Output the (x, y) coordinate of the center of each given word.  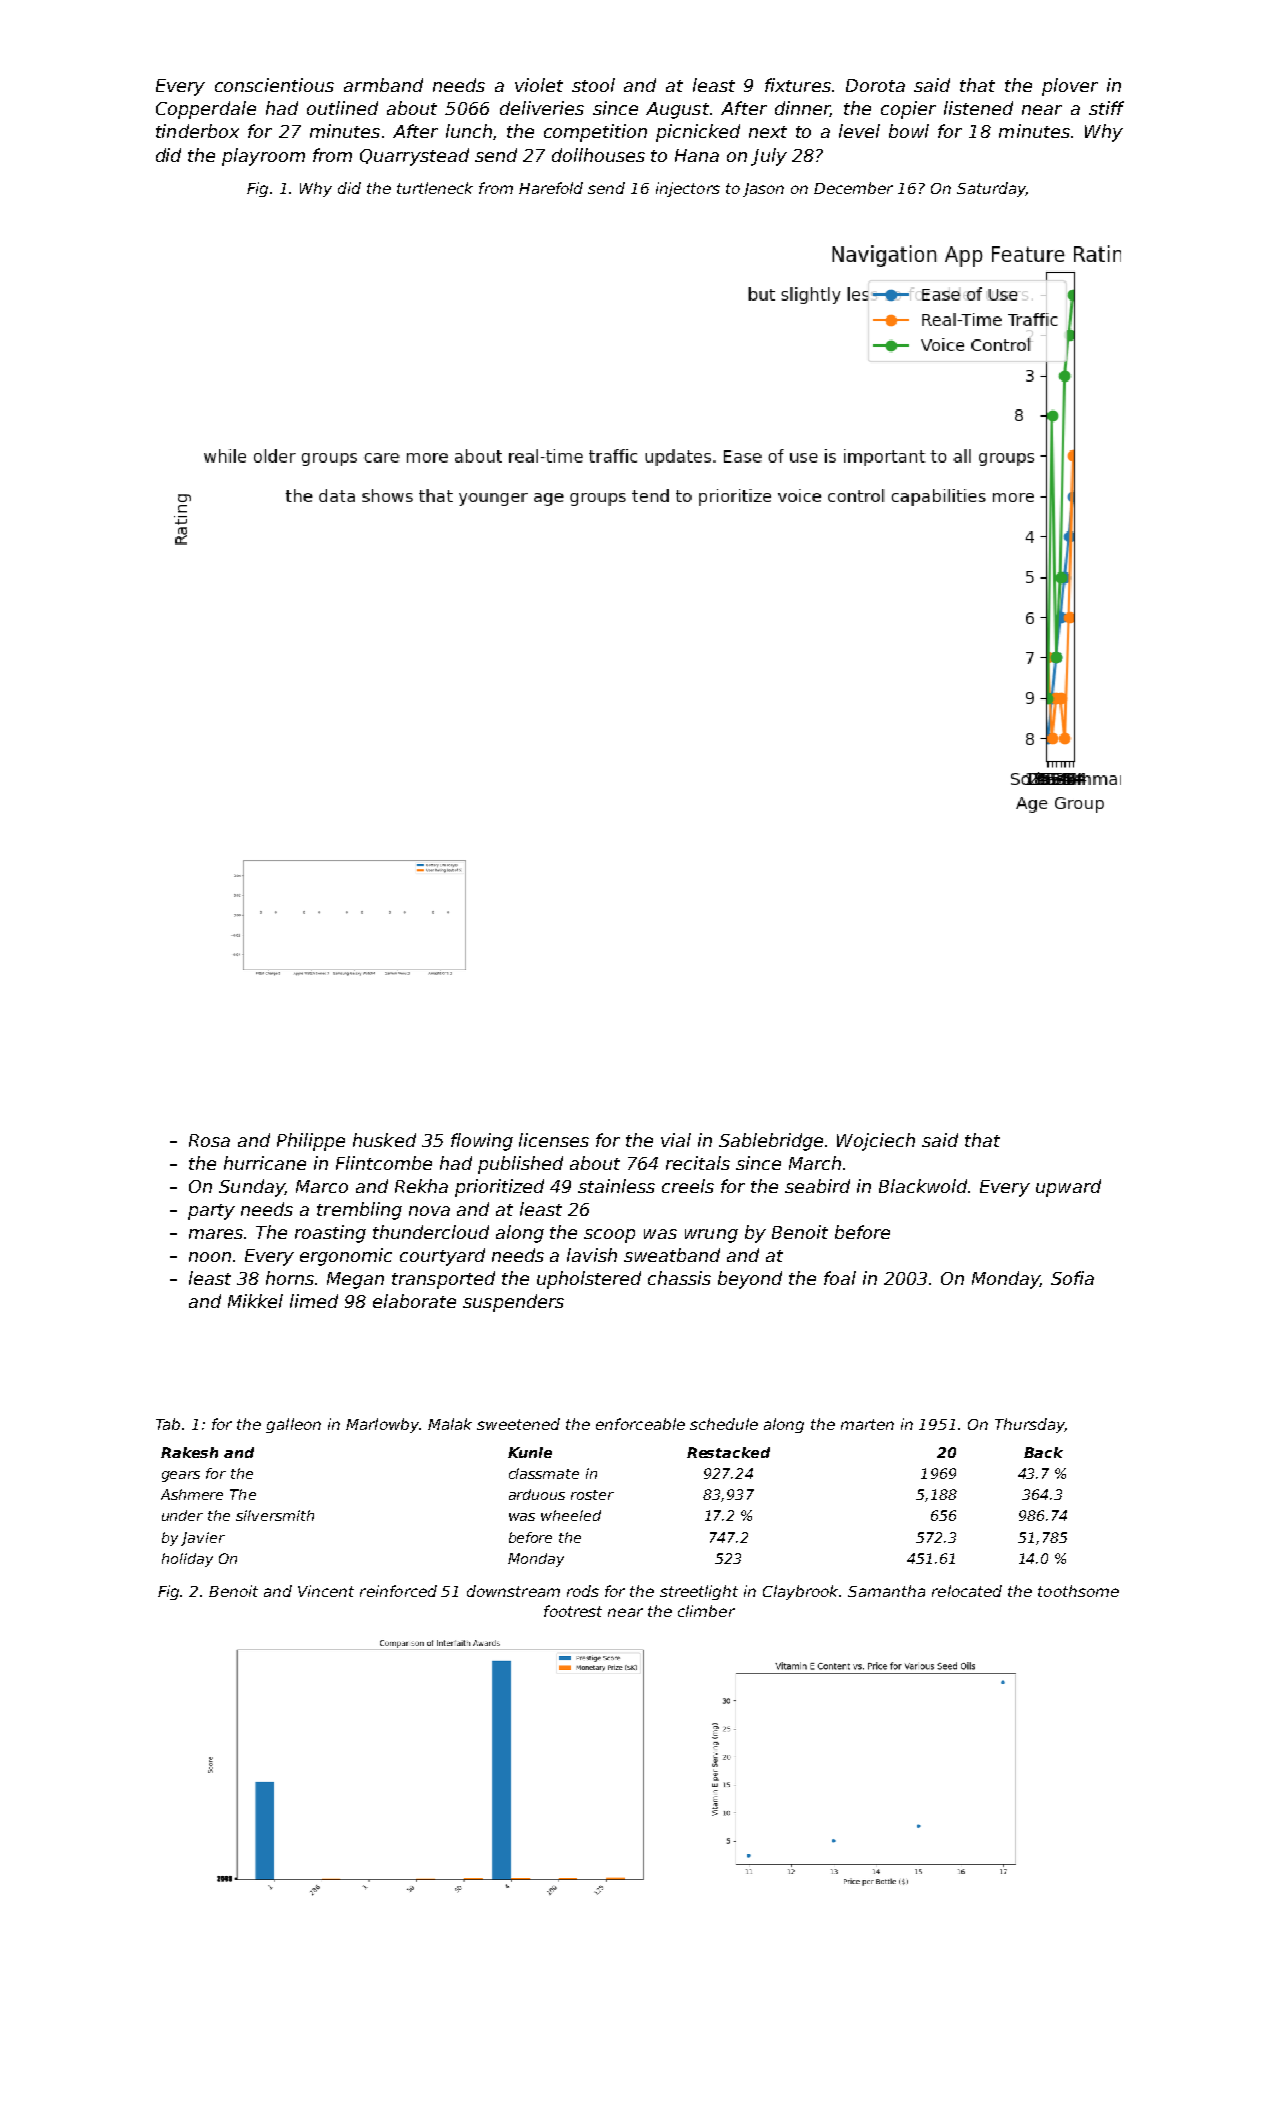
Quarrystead (414, 157)
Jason (763, 190)
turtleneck (435, 188)
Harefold (551, 188)
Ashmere (192, 1494)
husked (384, 1140)
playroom (263, 157)
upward (1068, 1188)
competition (595, 133)
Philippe (311, 1142)
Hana (697, 155)
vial (676, 1140)
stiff (1106, 108)
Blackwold (923, 1186)
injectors (688, 189)
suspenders (513, 1303)
